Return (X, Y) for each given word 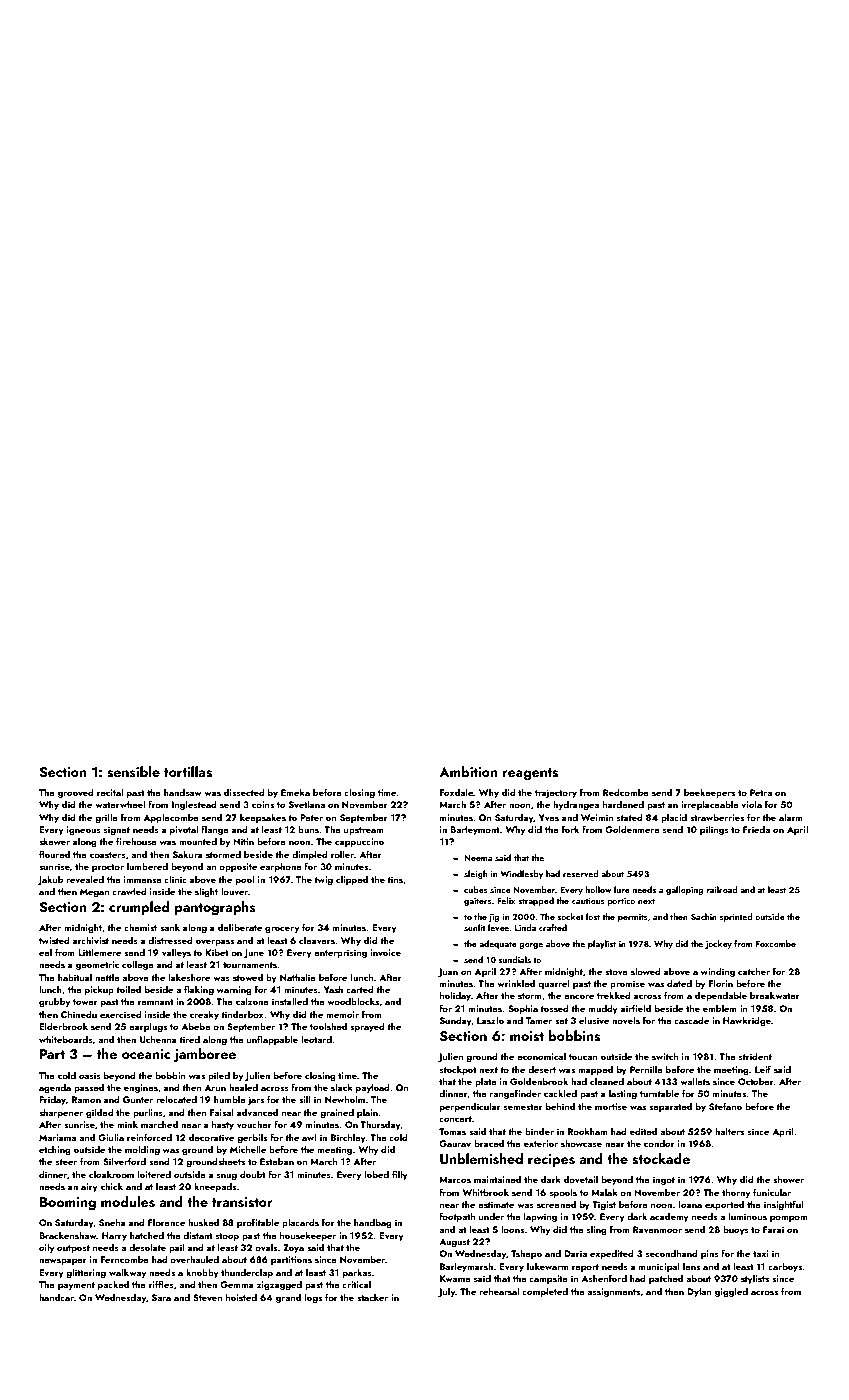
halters (729, 1131)
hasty (223, 1125)
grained (337, 1113)
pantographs (215, 908)
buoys (736, 1230)
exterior (541, 1143)
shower (788, 1179)
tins (395, 879)
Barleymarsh (466, 1267)
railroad (722, 889)
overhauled (194, 1259)
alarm (791, 817)
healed (243, 1087)
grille (106, 818)
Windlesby (521, 874)
